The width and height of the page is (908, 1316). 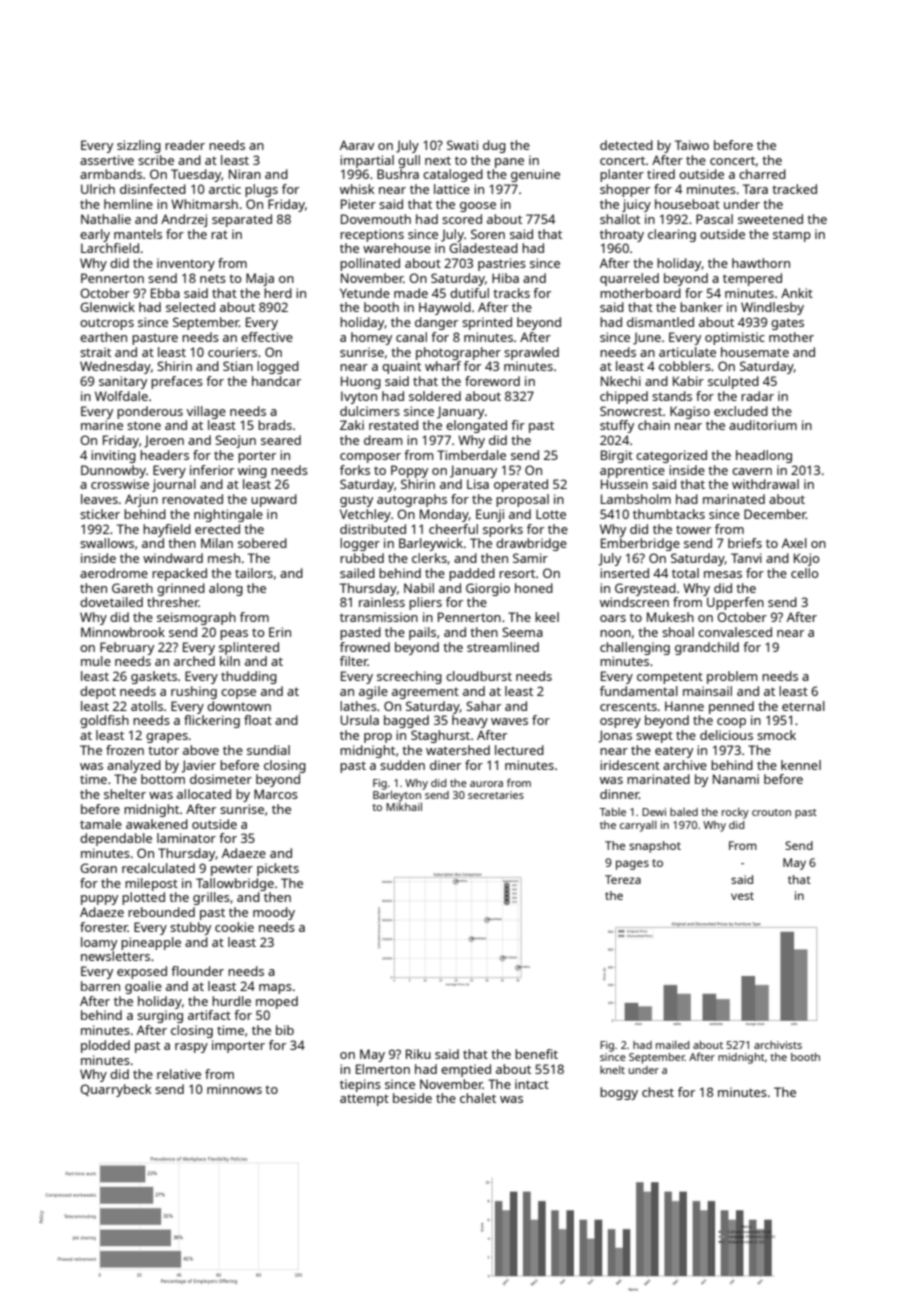 I want to click on tower, so click(x=693, y=530).
